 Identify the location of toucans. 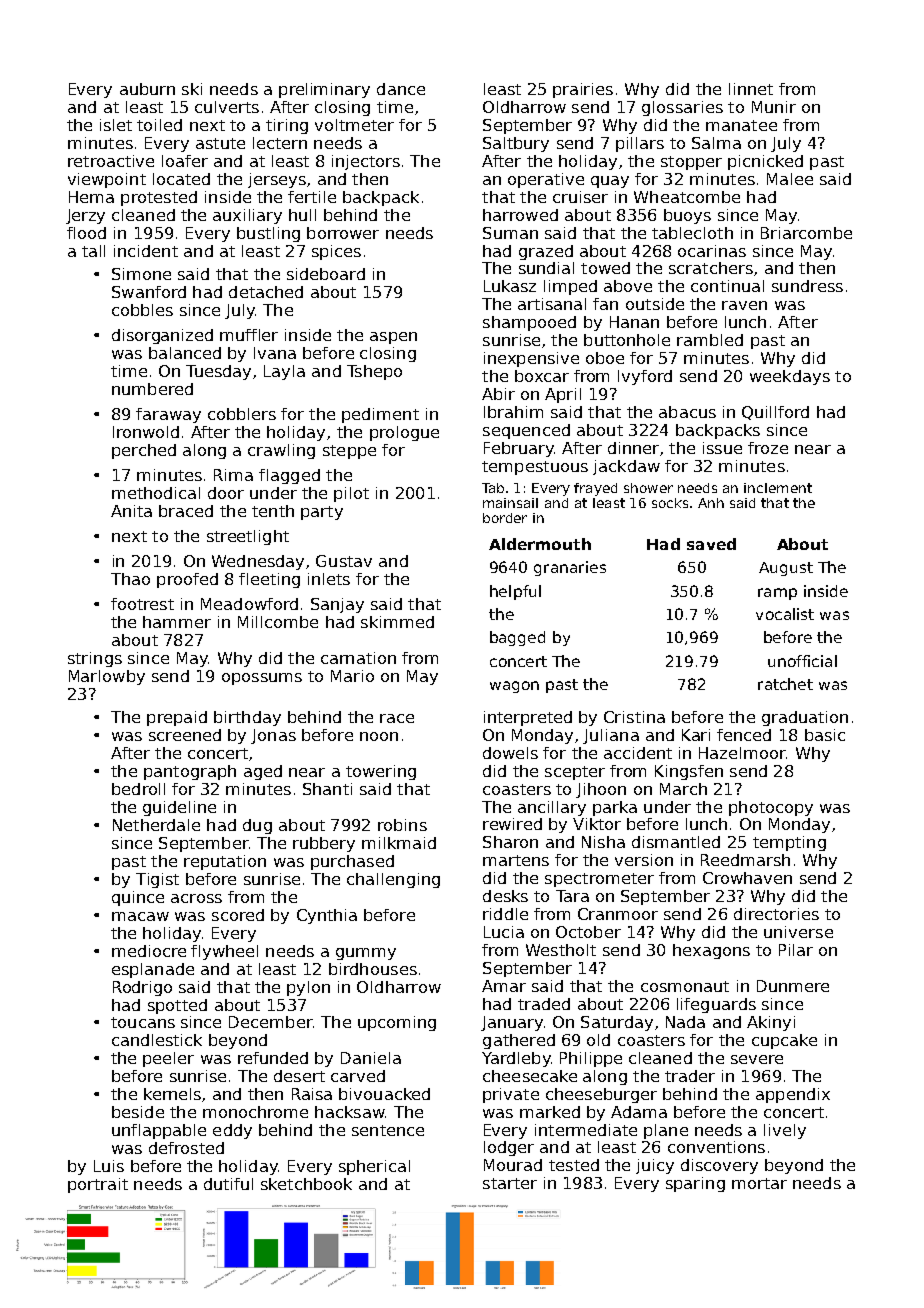
(143, 1022).
